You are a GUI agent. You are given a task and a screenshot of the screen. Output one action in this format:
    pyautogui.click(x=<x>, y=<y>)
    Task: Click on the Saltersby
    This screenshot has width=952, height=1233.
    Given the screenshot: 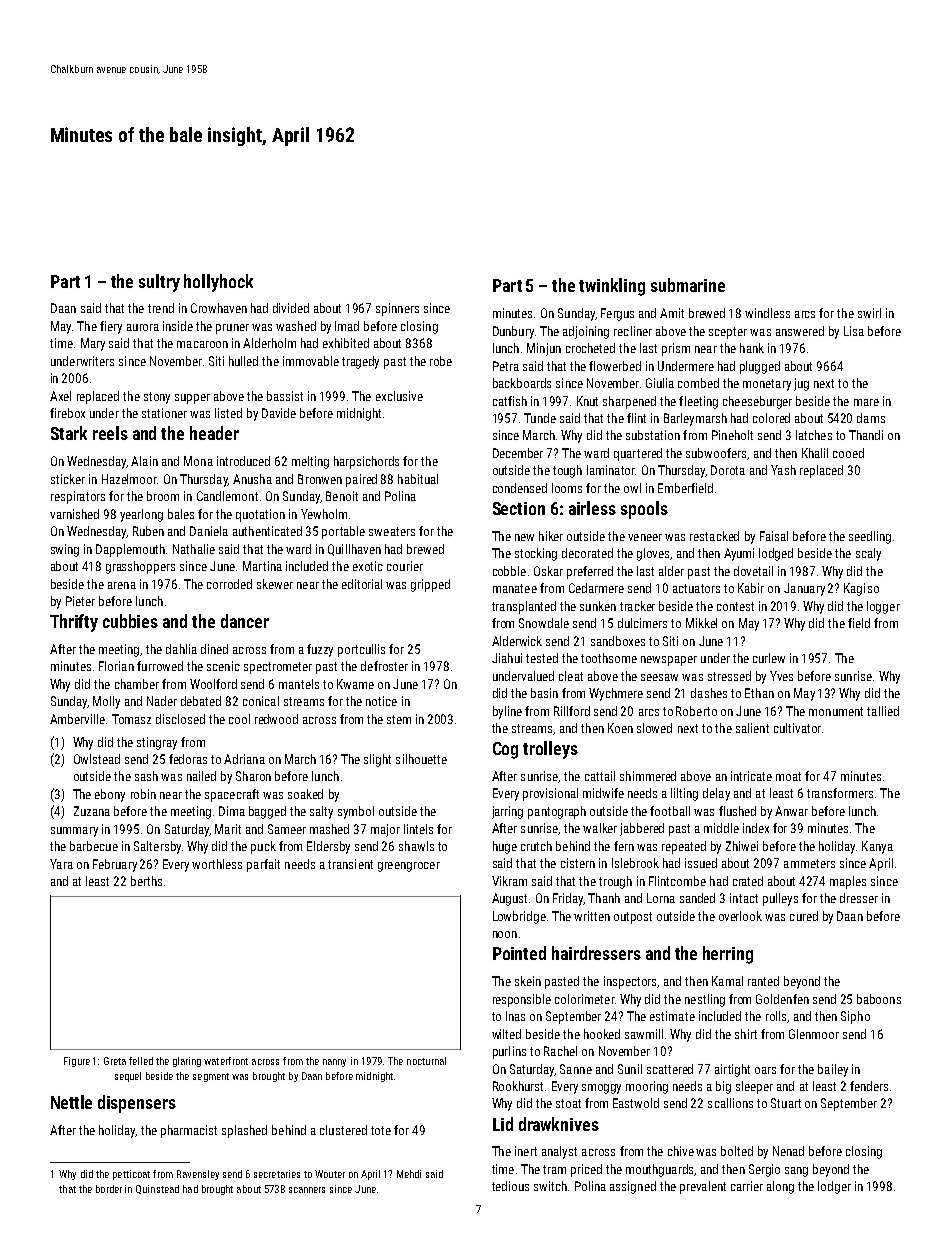 What is the action you would take?
    pyautogui.click(x=157, y=847)
